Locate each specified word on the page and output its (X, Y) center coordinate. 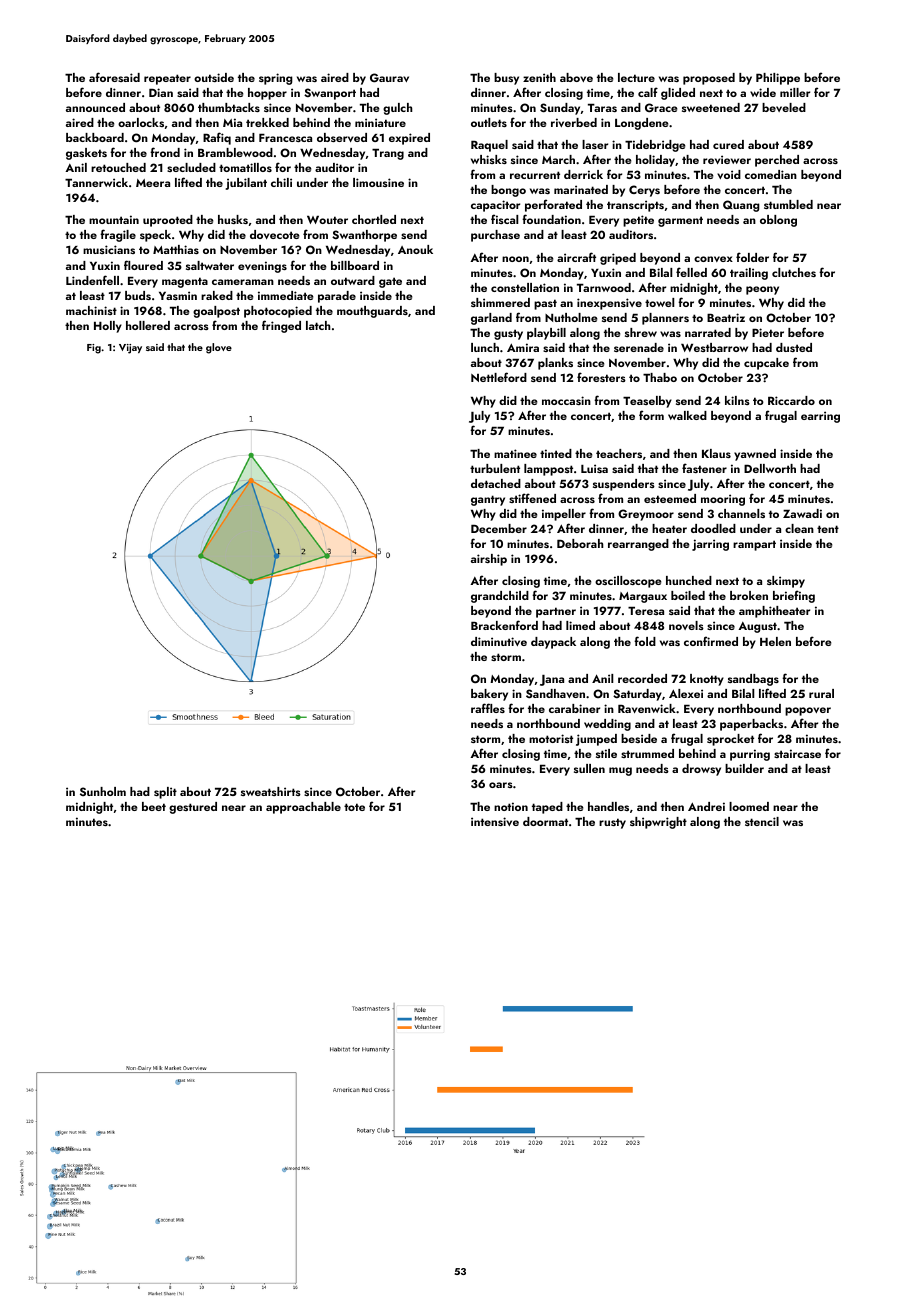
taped (547, 808)
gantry (488, 500)
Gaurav (389, 78)
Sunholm (103, 791)
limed (580, 625)
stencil (762, 821)
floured (143, 265)
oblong (778, 221)
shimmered (500, 302)
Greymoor (646, 515)
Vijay (130, 349)
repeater (167, 79)
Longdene (641, 124)
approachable (303, 808)
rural (821, 693)
